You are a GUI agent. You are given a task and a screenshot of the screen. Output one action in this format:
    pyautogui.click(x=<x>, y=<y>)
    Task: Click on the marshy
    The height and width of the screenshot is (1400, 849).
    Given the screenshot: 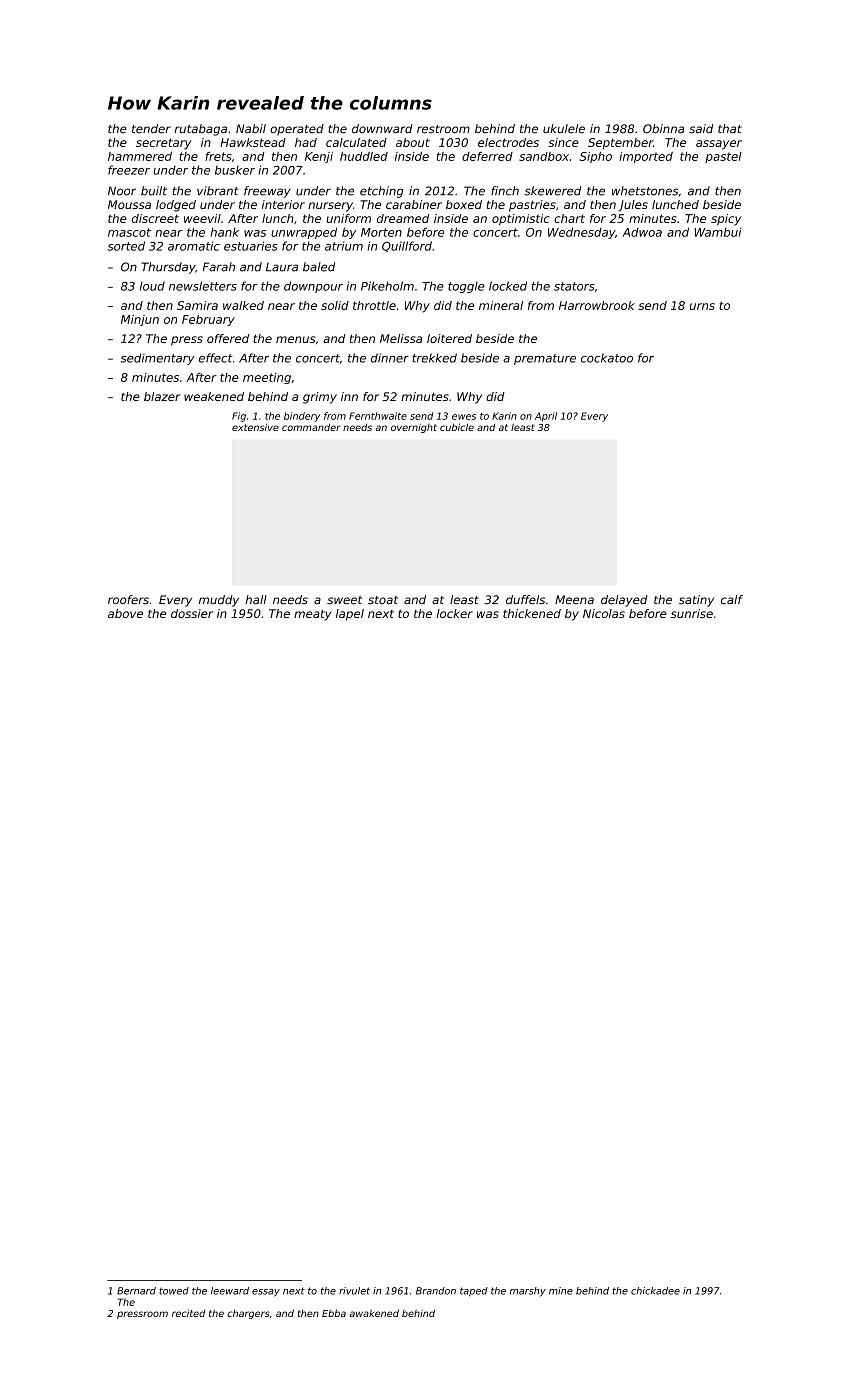 What is the action you would take?
    pyautogui.click(x=528, y=1292)
